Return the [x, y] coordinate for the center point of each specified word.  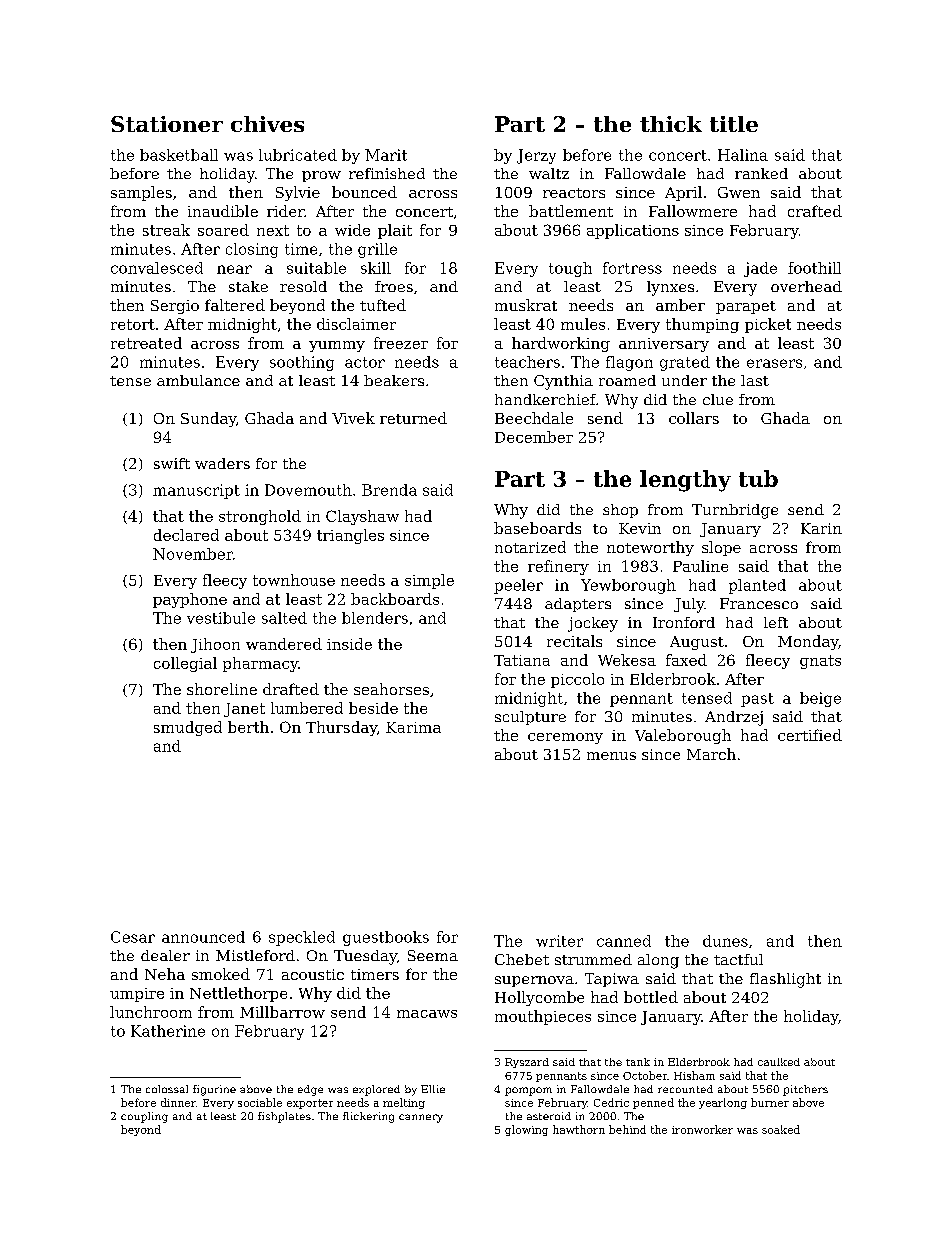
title [734, 124]
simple [429, 581]
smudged [188, 728]
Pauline [700, 566]
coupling [144, 1117]
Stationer [167, 124]
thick [671, 124]
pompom [528, 1091]
